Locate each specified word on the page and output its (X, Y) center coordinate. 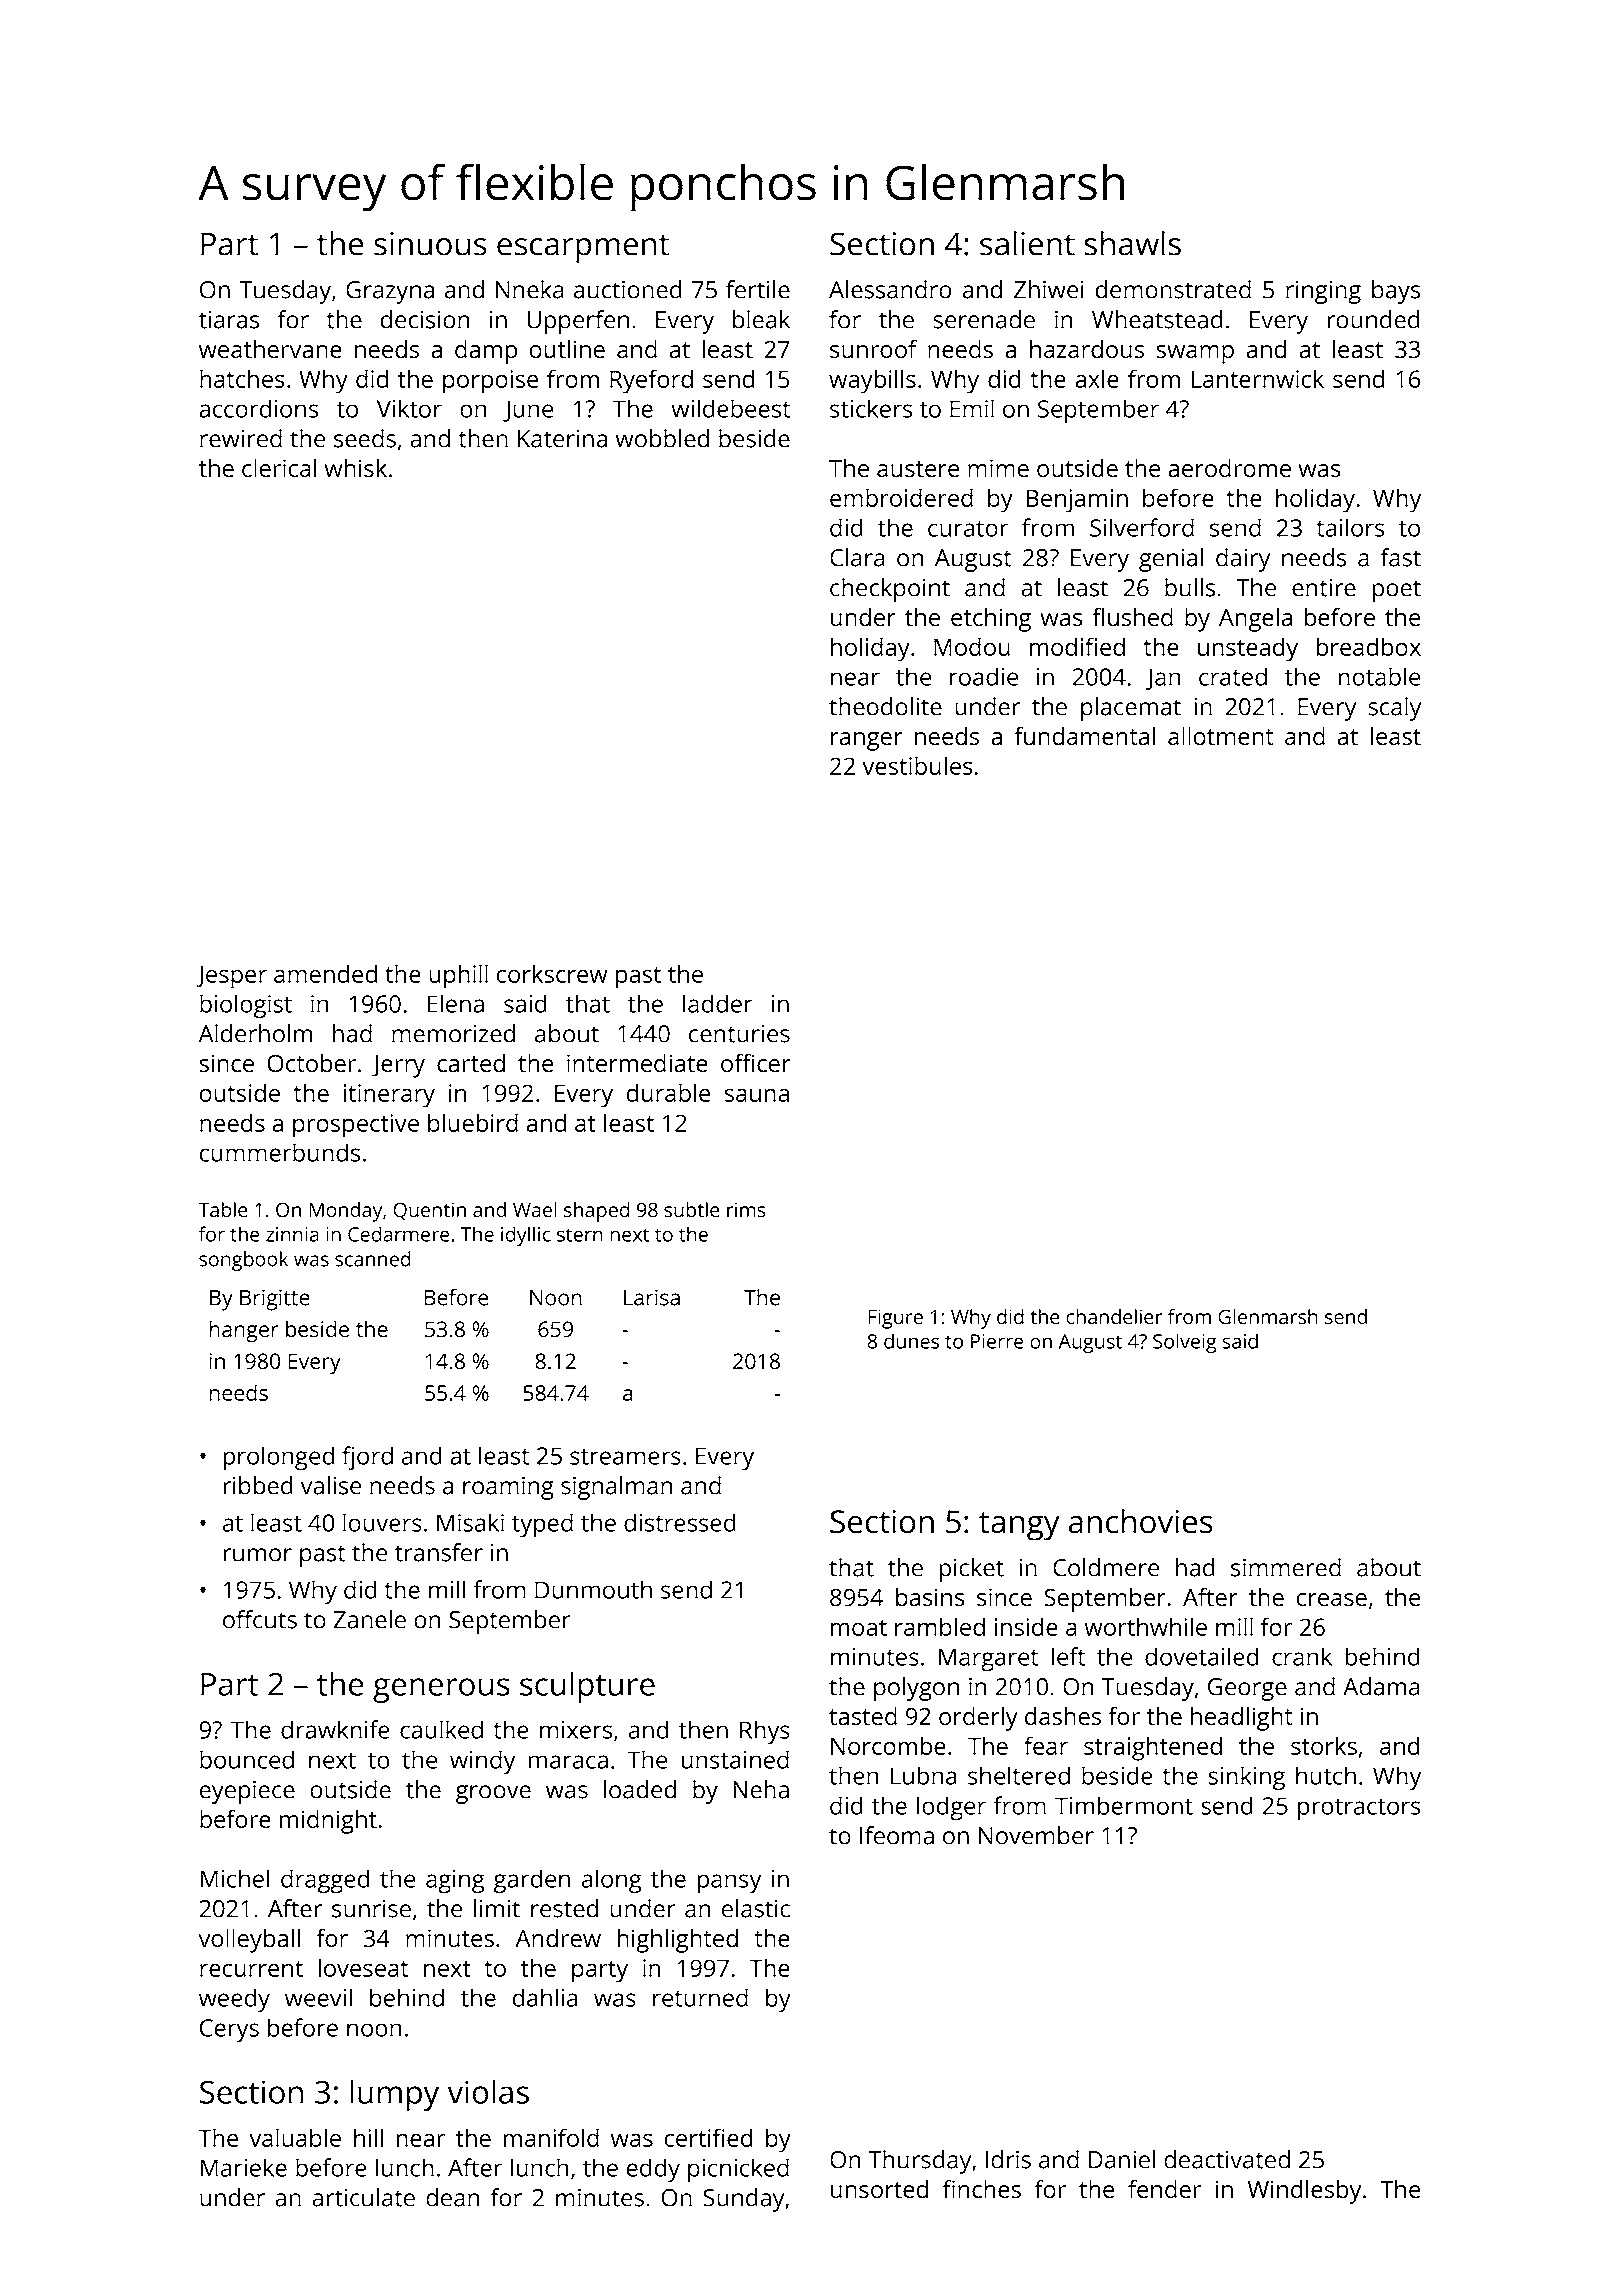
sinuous (430, 244)
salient (1027, 243)
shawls (1132, 243)
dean (453, 2197)
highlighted (677, 1941)
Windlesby (1304, 2192)
